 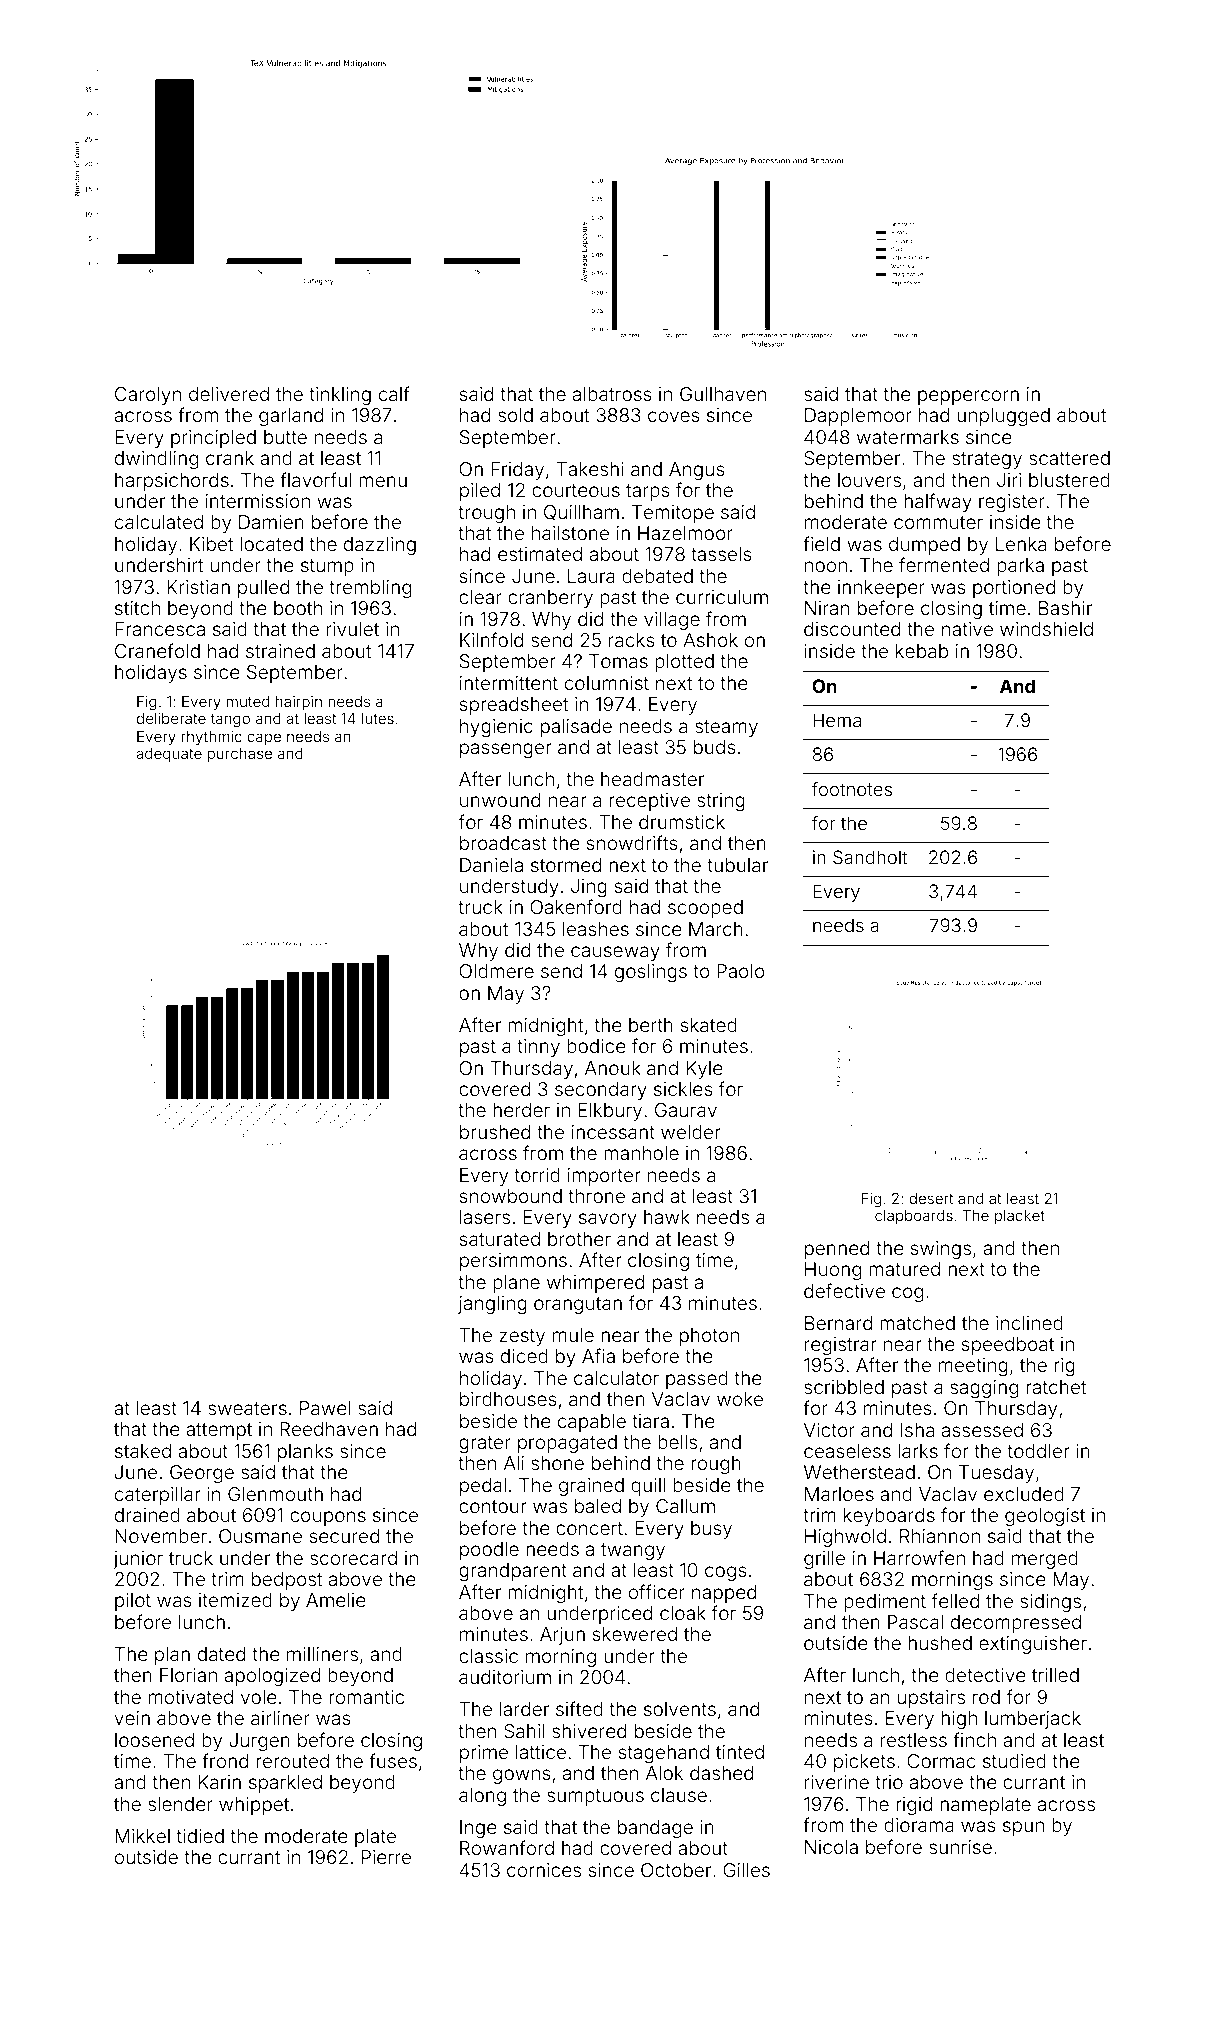 What do you see at coordinates (229, 394) in the document?
I see `delivered` at bounding box center [229, 394].
